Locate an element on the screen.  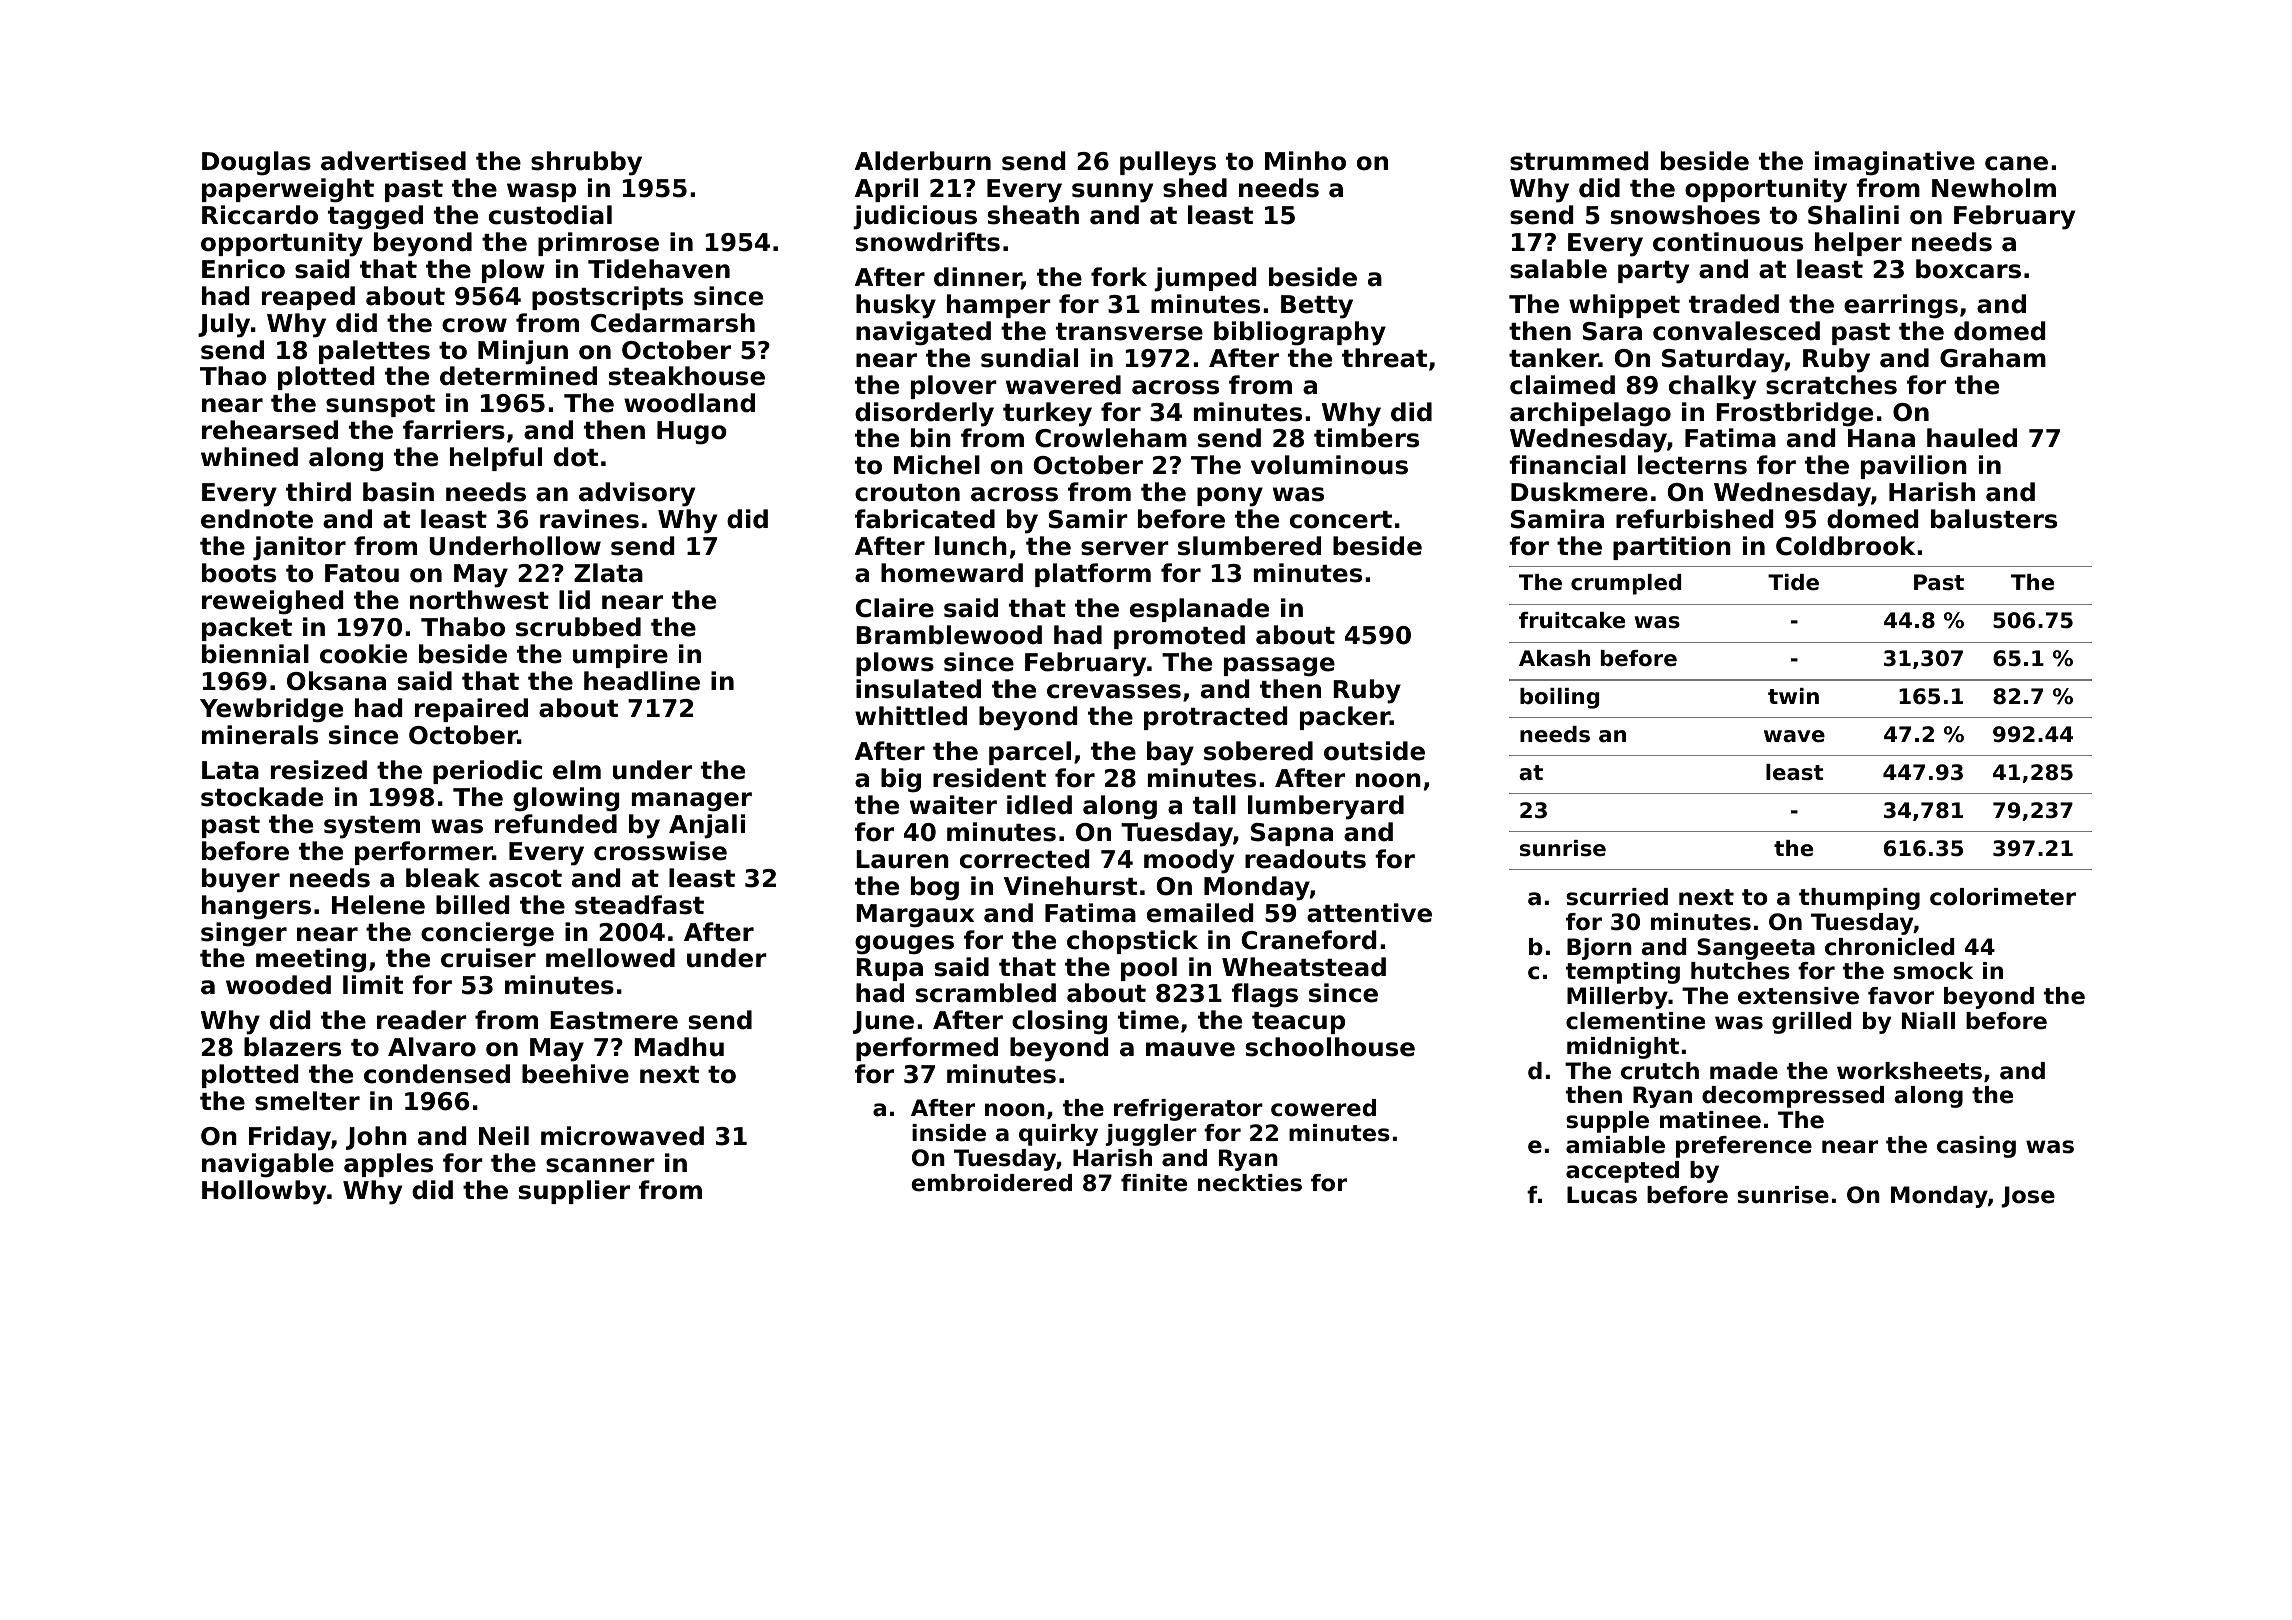
Alderburn is located at coordinates (923, 161).
